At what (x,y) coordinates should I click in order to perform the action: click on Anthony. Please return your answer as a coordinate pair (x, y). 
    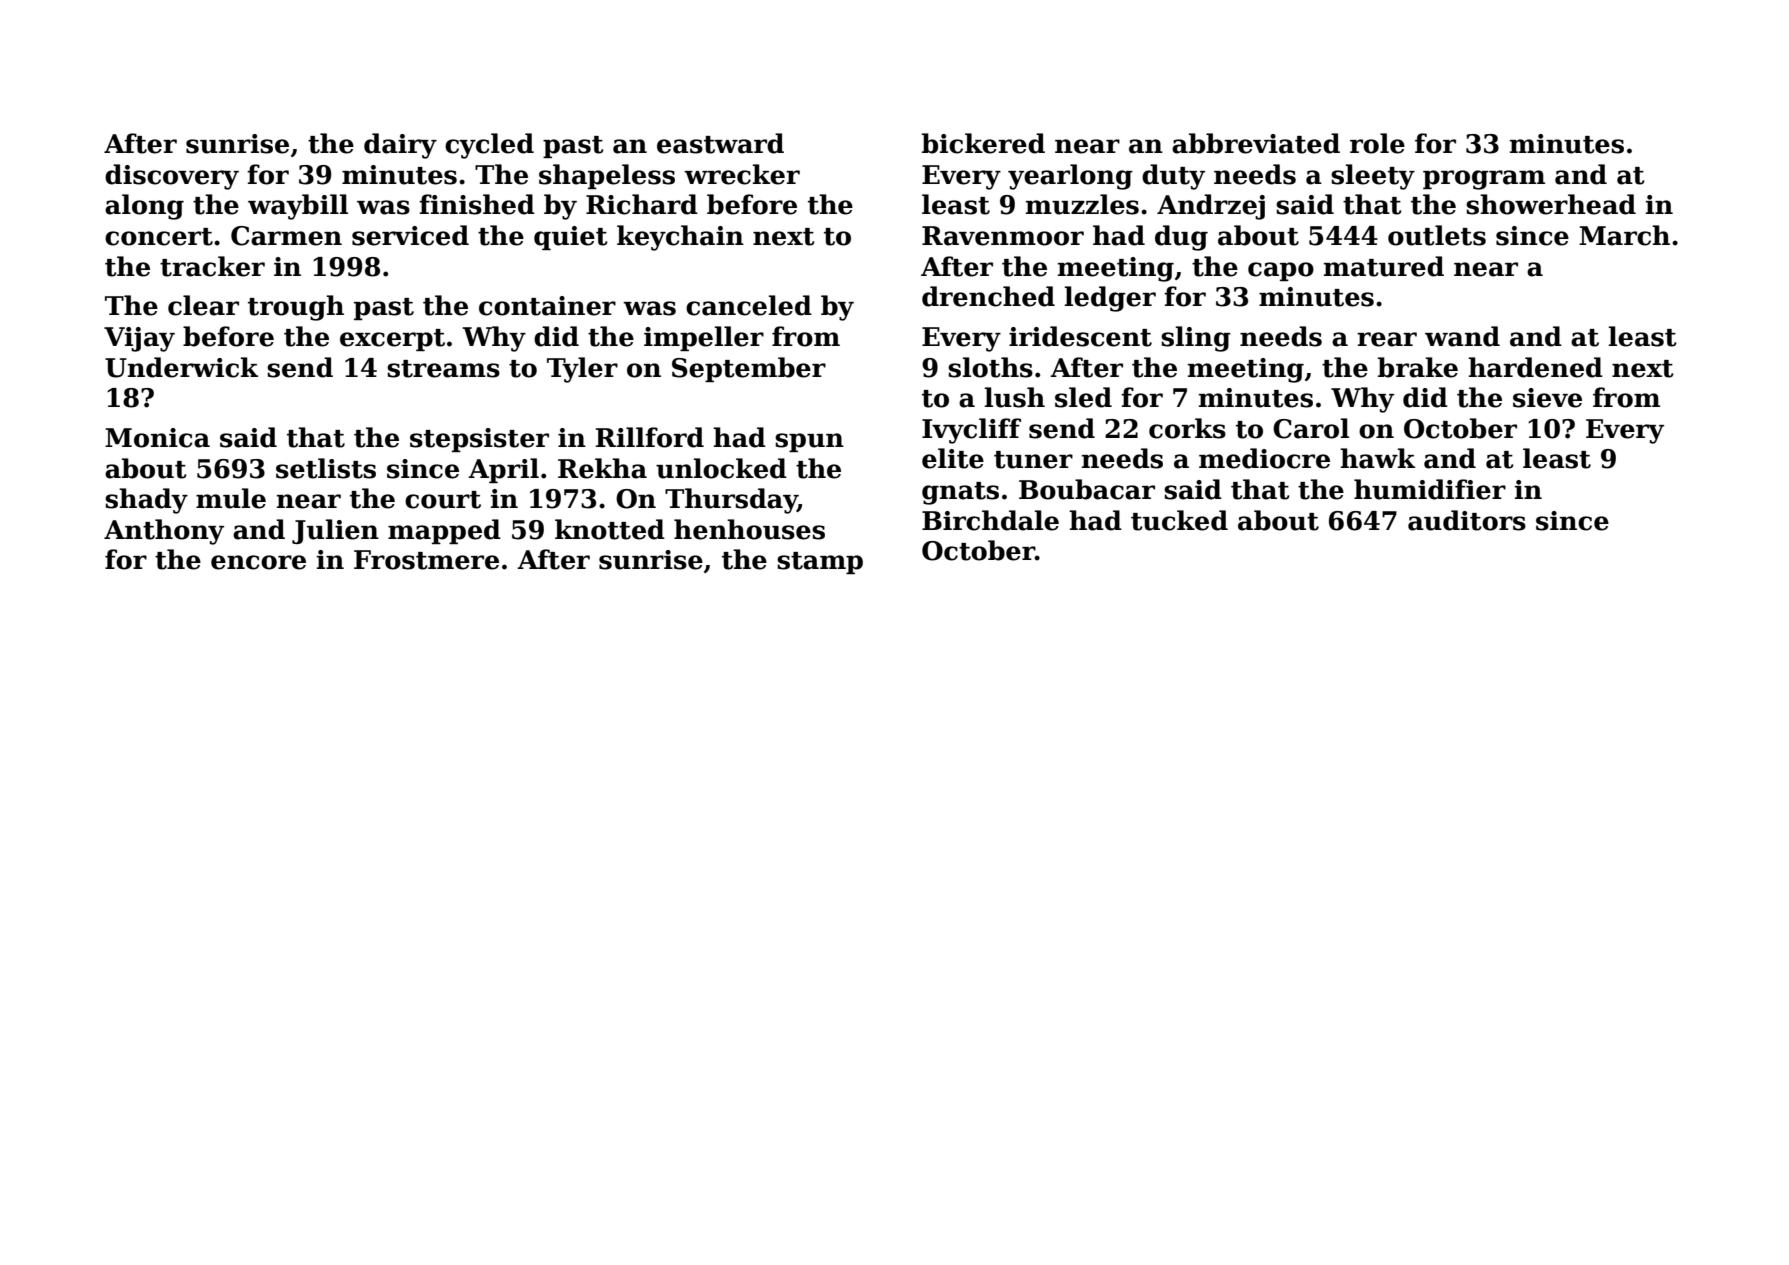
    Looking at the image, I should click on (164, 532).
